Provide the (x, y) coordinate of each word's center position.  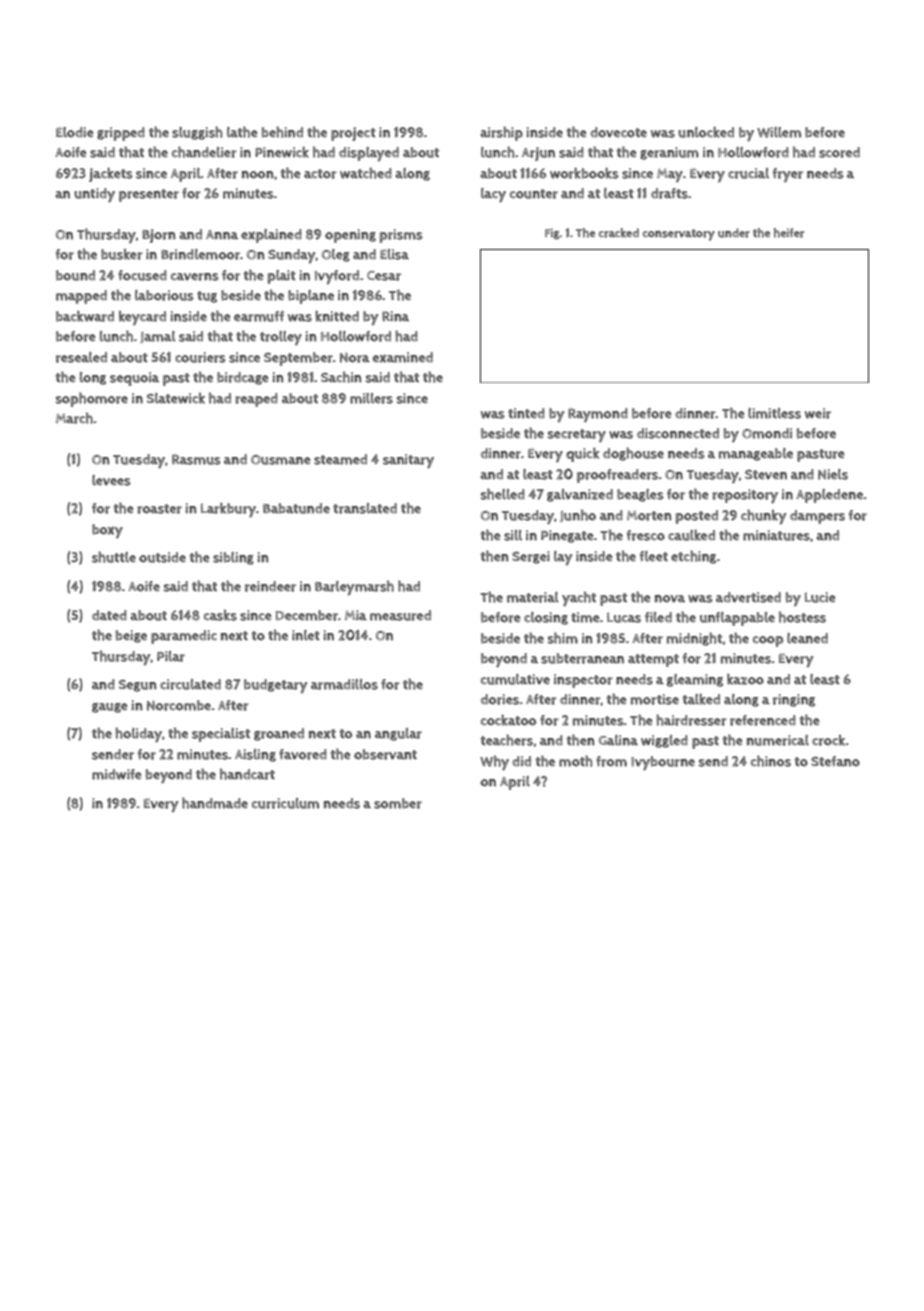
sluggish (197, 133)
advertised (748, 597)
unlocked (706, 132)
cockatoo (508, 720)
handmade (215, 803)
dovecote (618, 132)
